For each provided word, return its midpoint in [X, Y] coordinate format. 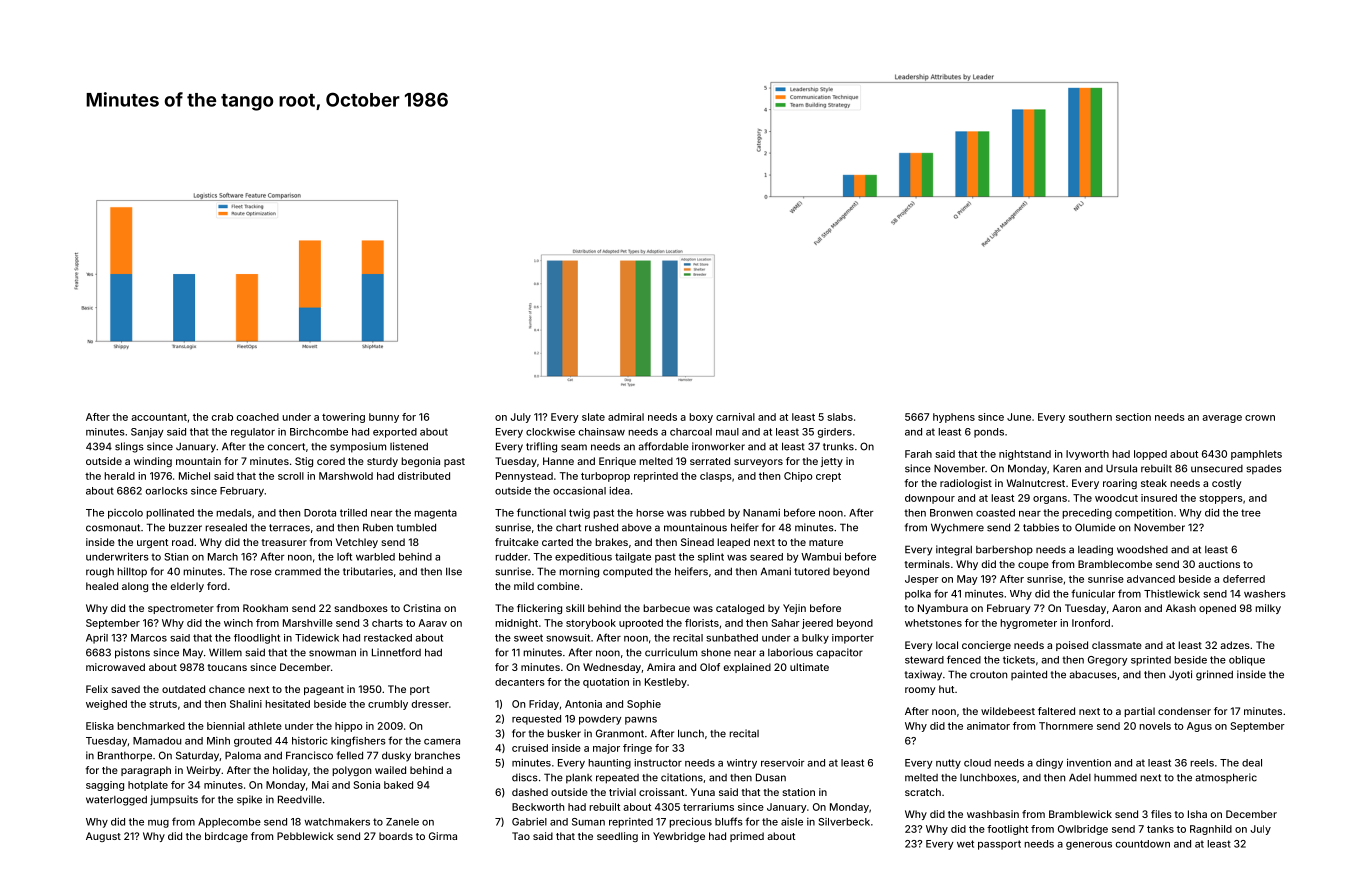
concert [286, 447]
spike [249, 800]
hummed [1115, 778]
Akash [1181, 608]
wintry [742, 764]
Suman [588, 822]
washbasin [993, 814]
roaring [1120, 484]
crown [1260, 418]
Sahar [786, 623]
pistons [132, 653]
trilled [353, 512]
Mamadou [157, 741]
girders [834, 433]
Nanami [761, 513]
